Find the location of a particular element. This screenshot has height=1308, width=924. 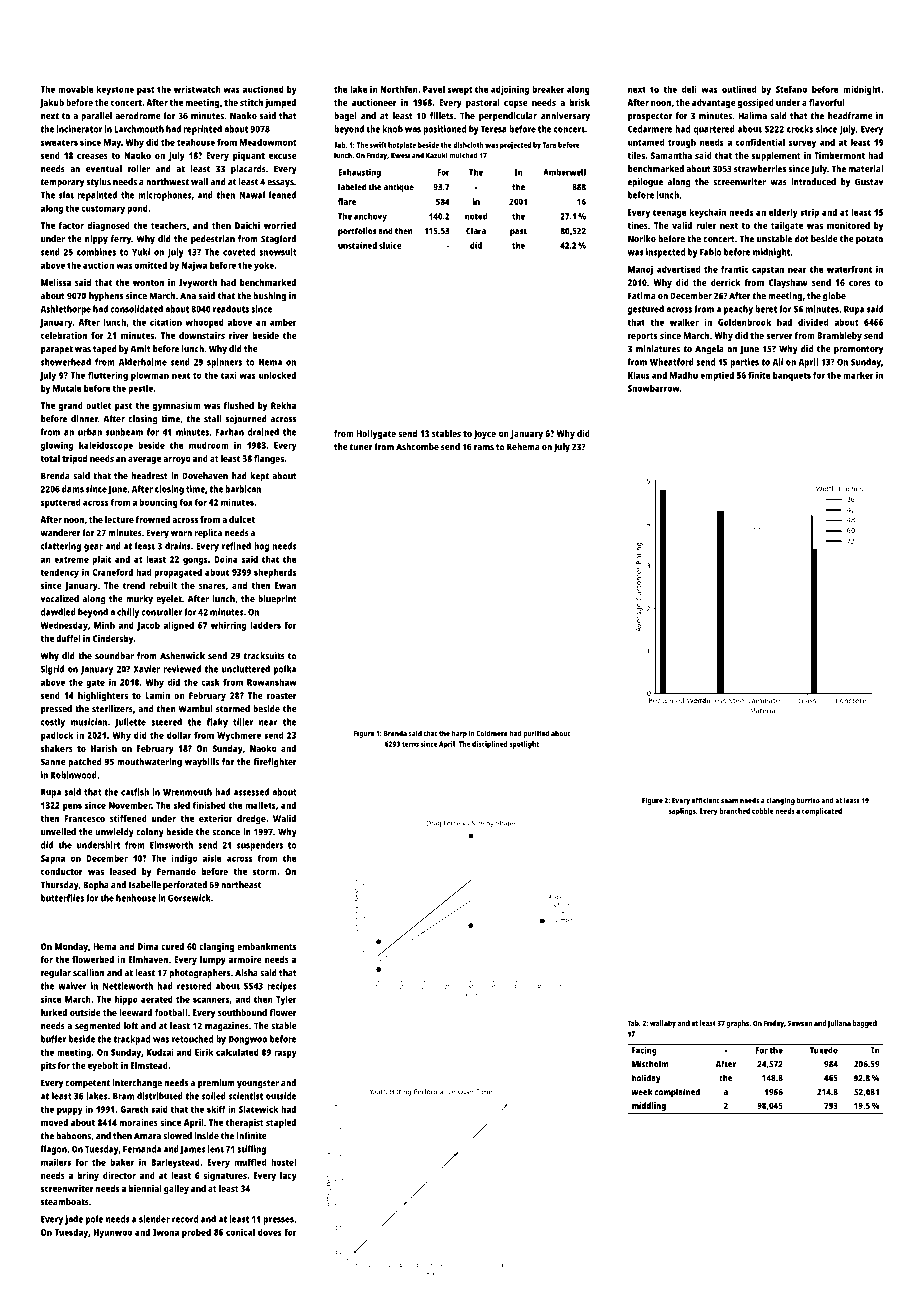

dollar is located at coordinates (179, 735).
